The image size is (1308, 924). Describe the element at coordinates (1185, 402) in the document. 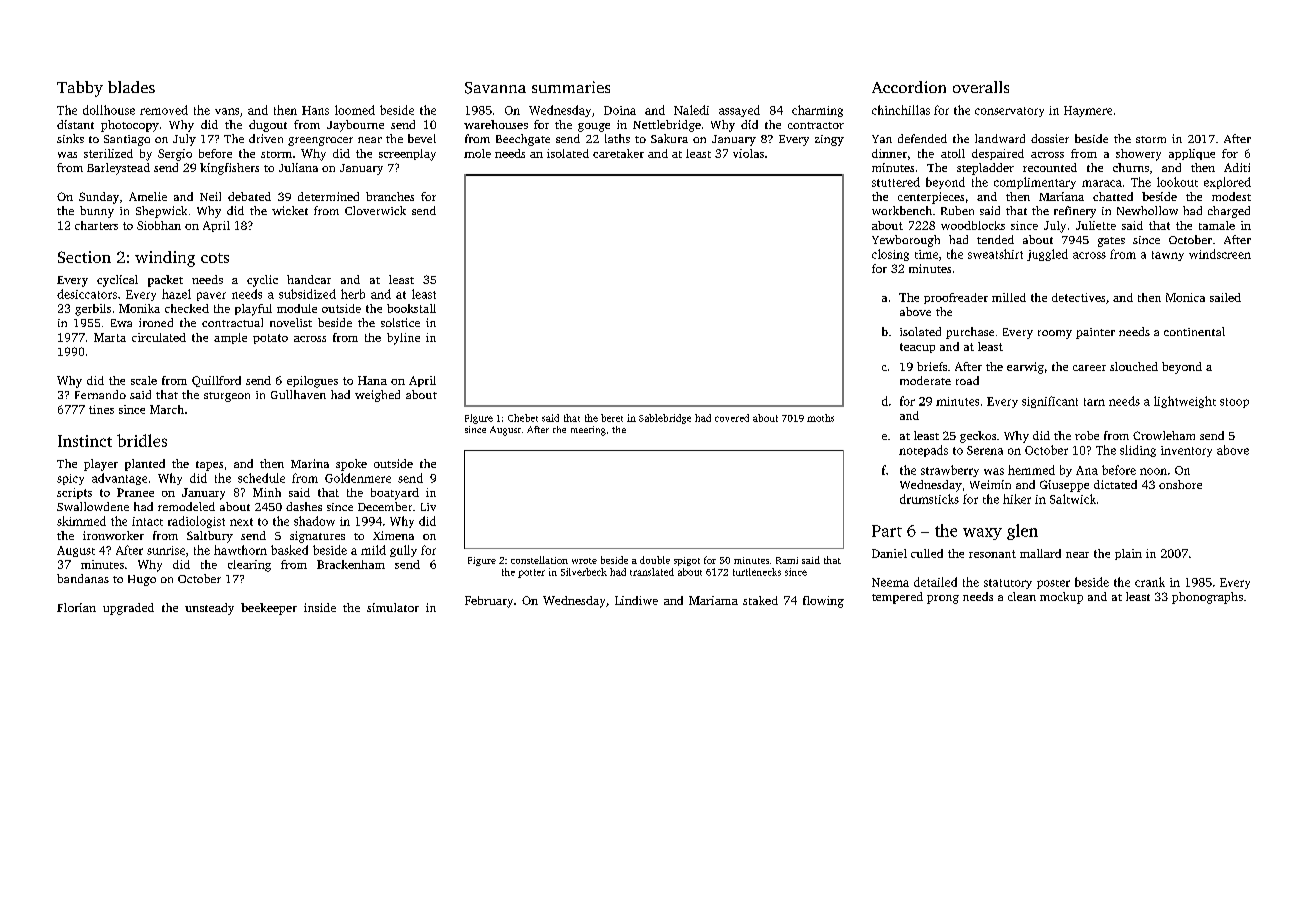

I see `lightweight` at that location.
